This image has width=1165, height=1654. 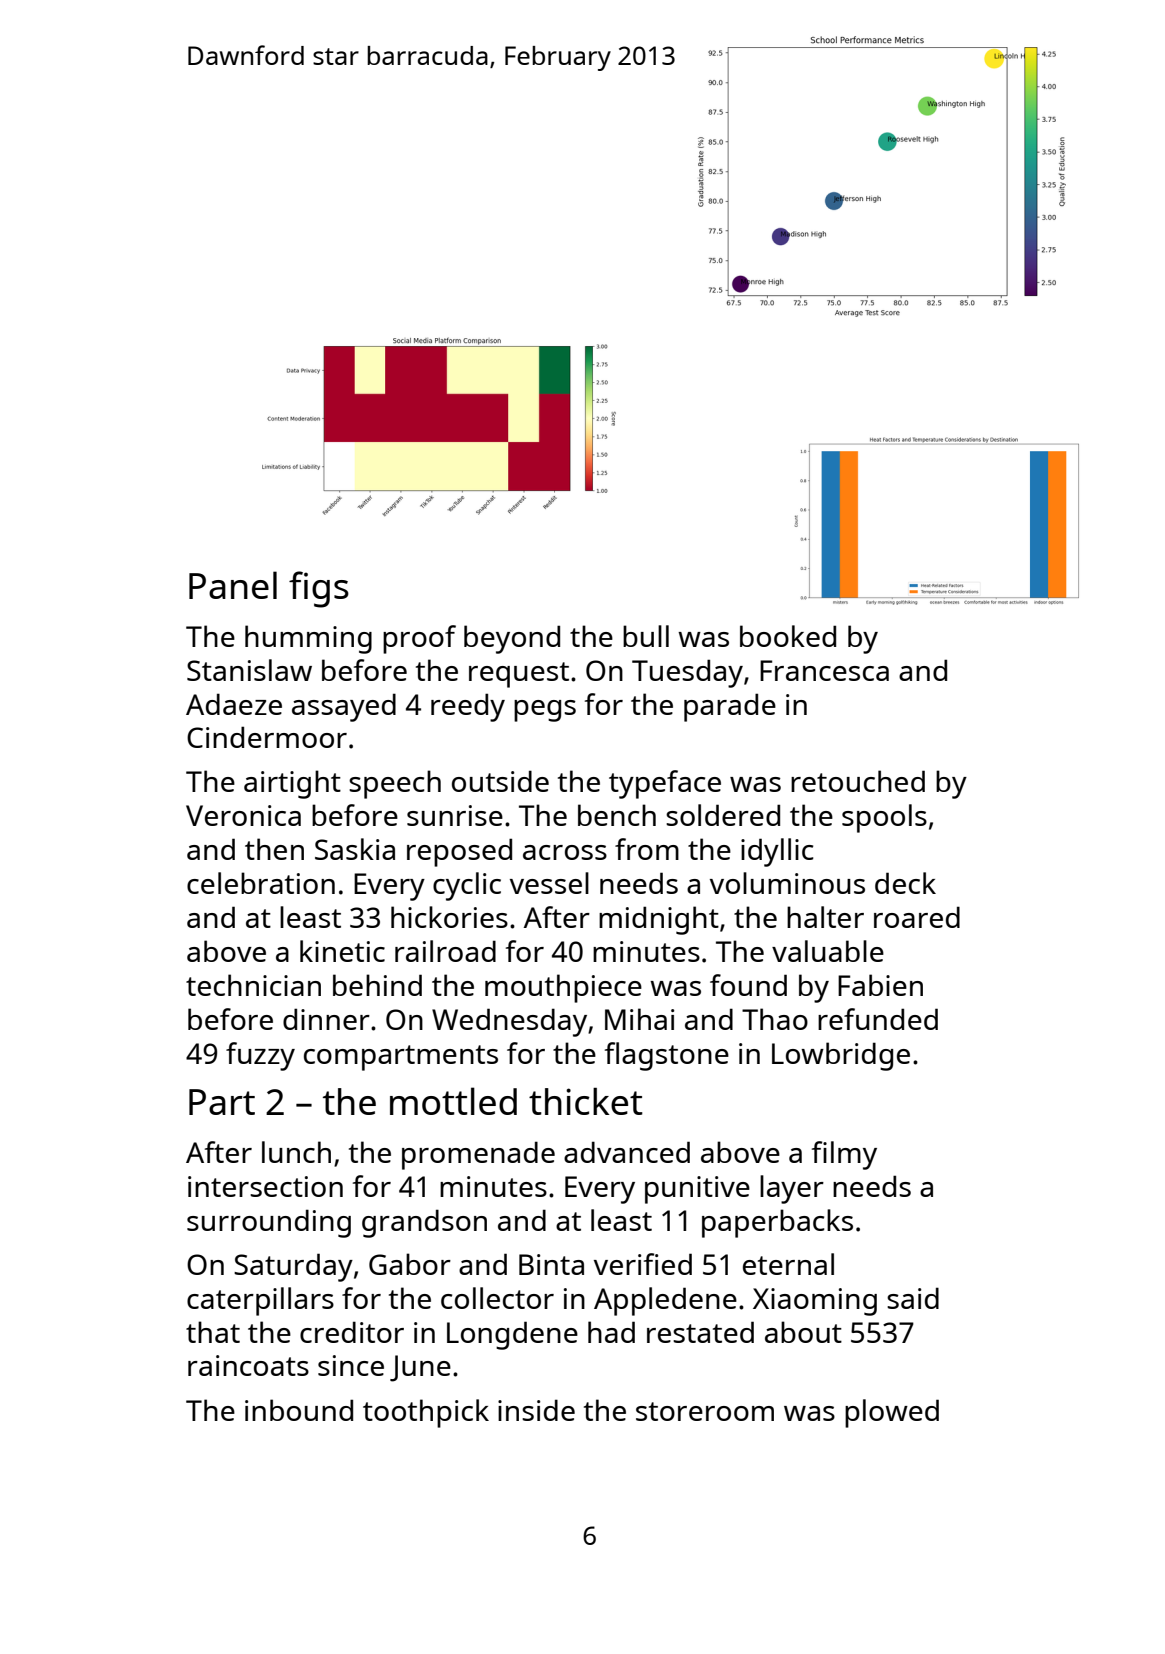 What do you see at coordinates (512, 639) in the image?
I see `beyond` at bounding box center [512, 639].
